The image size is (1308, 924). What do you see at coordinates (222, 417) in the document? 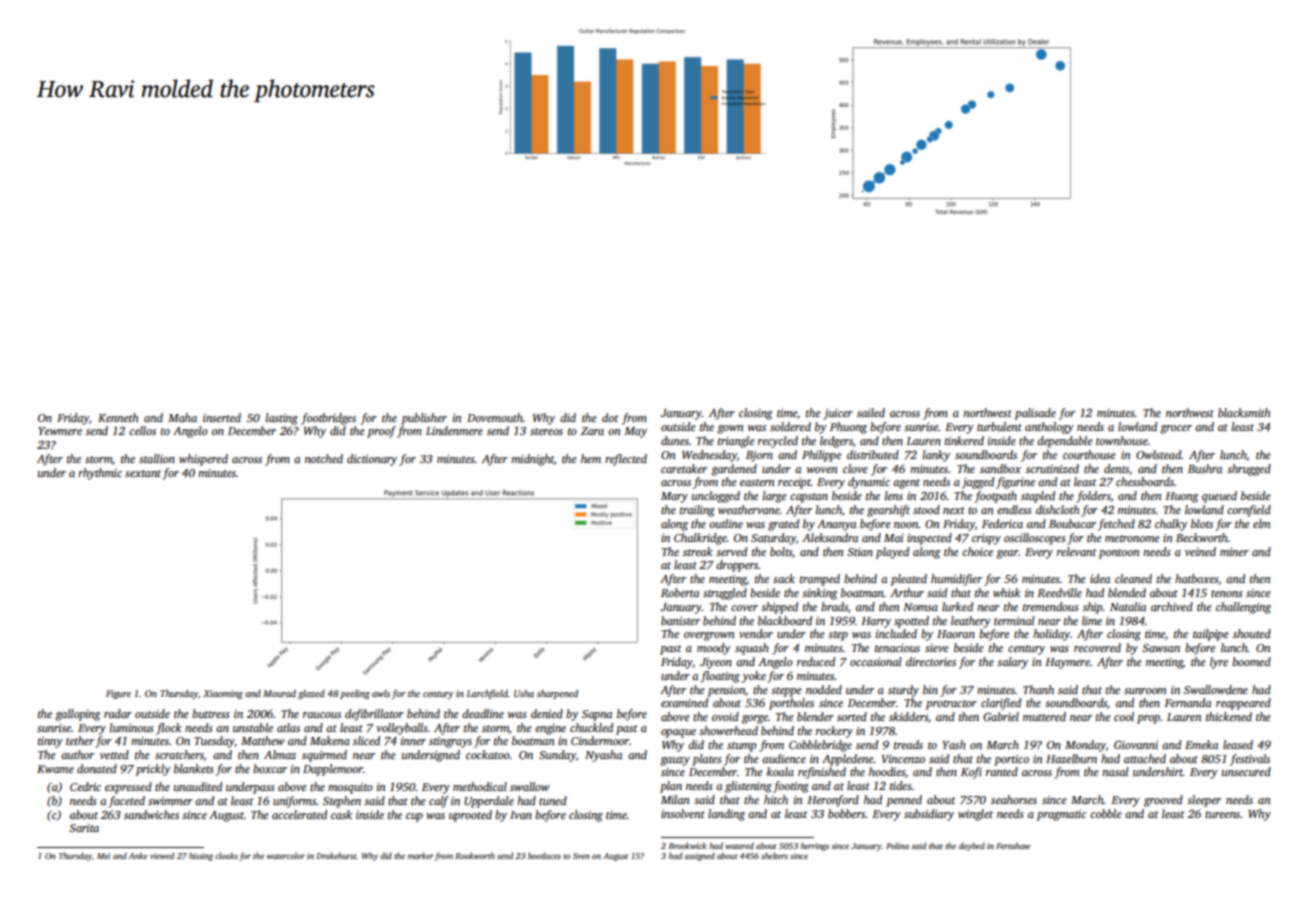
I see `inserted` at bounding box center [222, 417].
